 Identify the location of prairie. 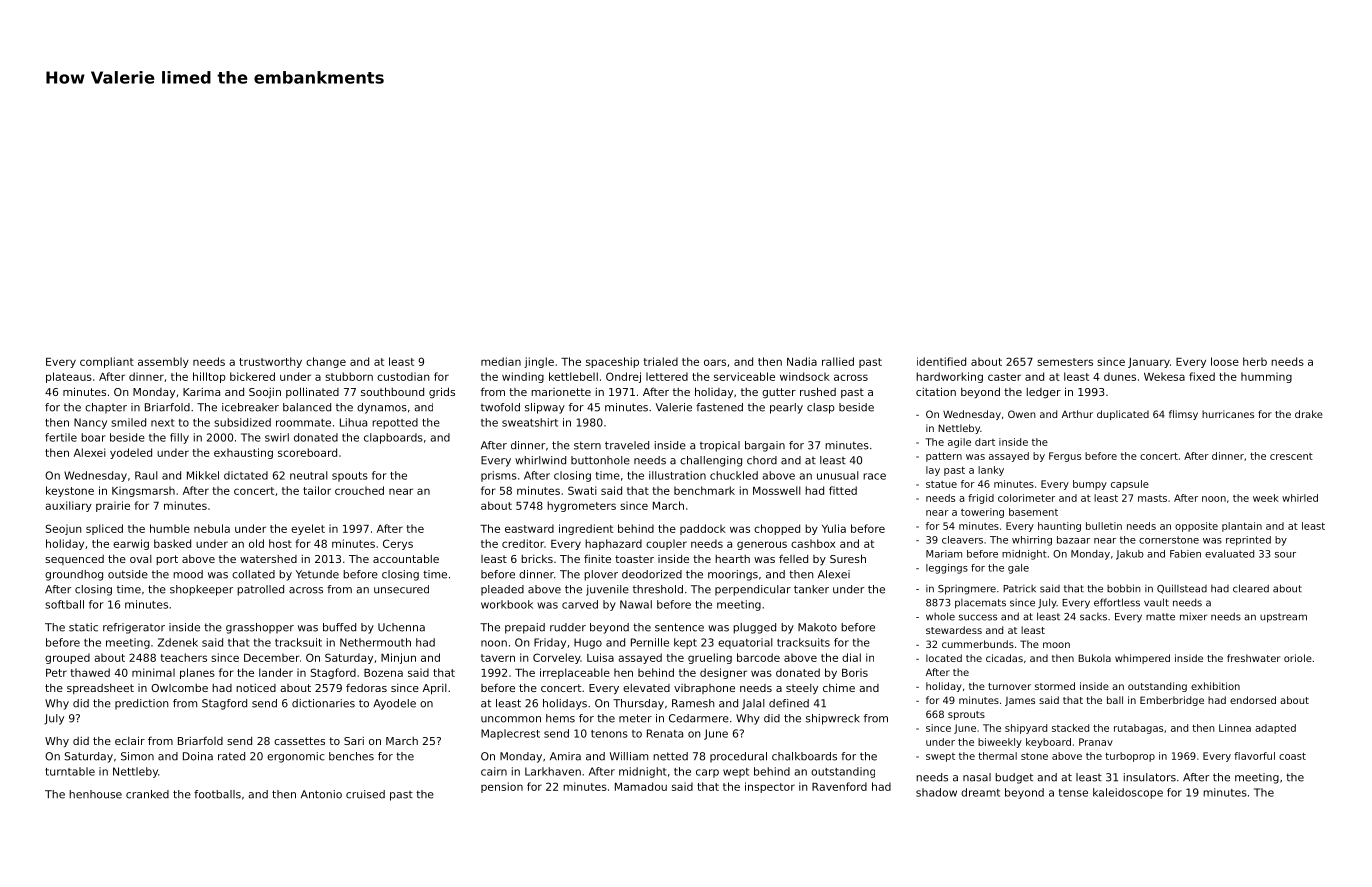
(113, 506).
